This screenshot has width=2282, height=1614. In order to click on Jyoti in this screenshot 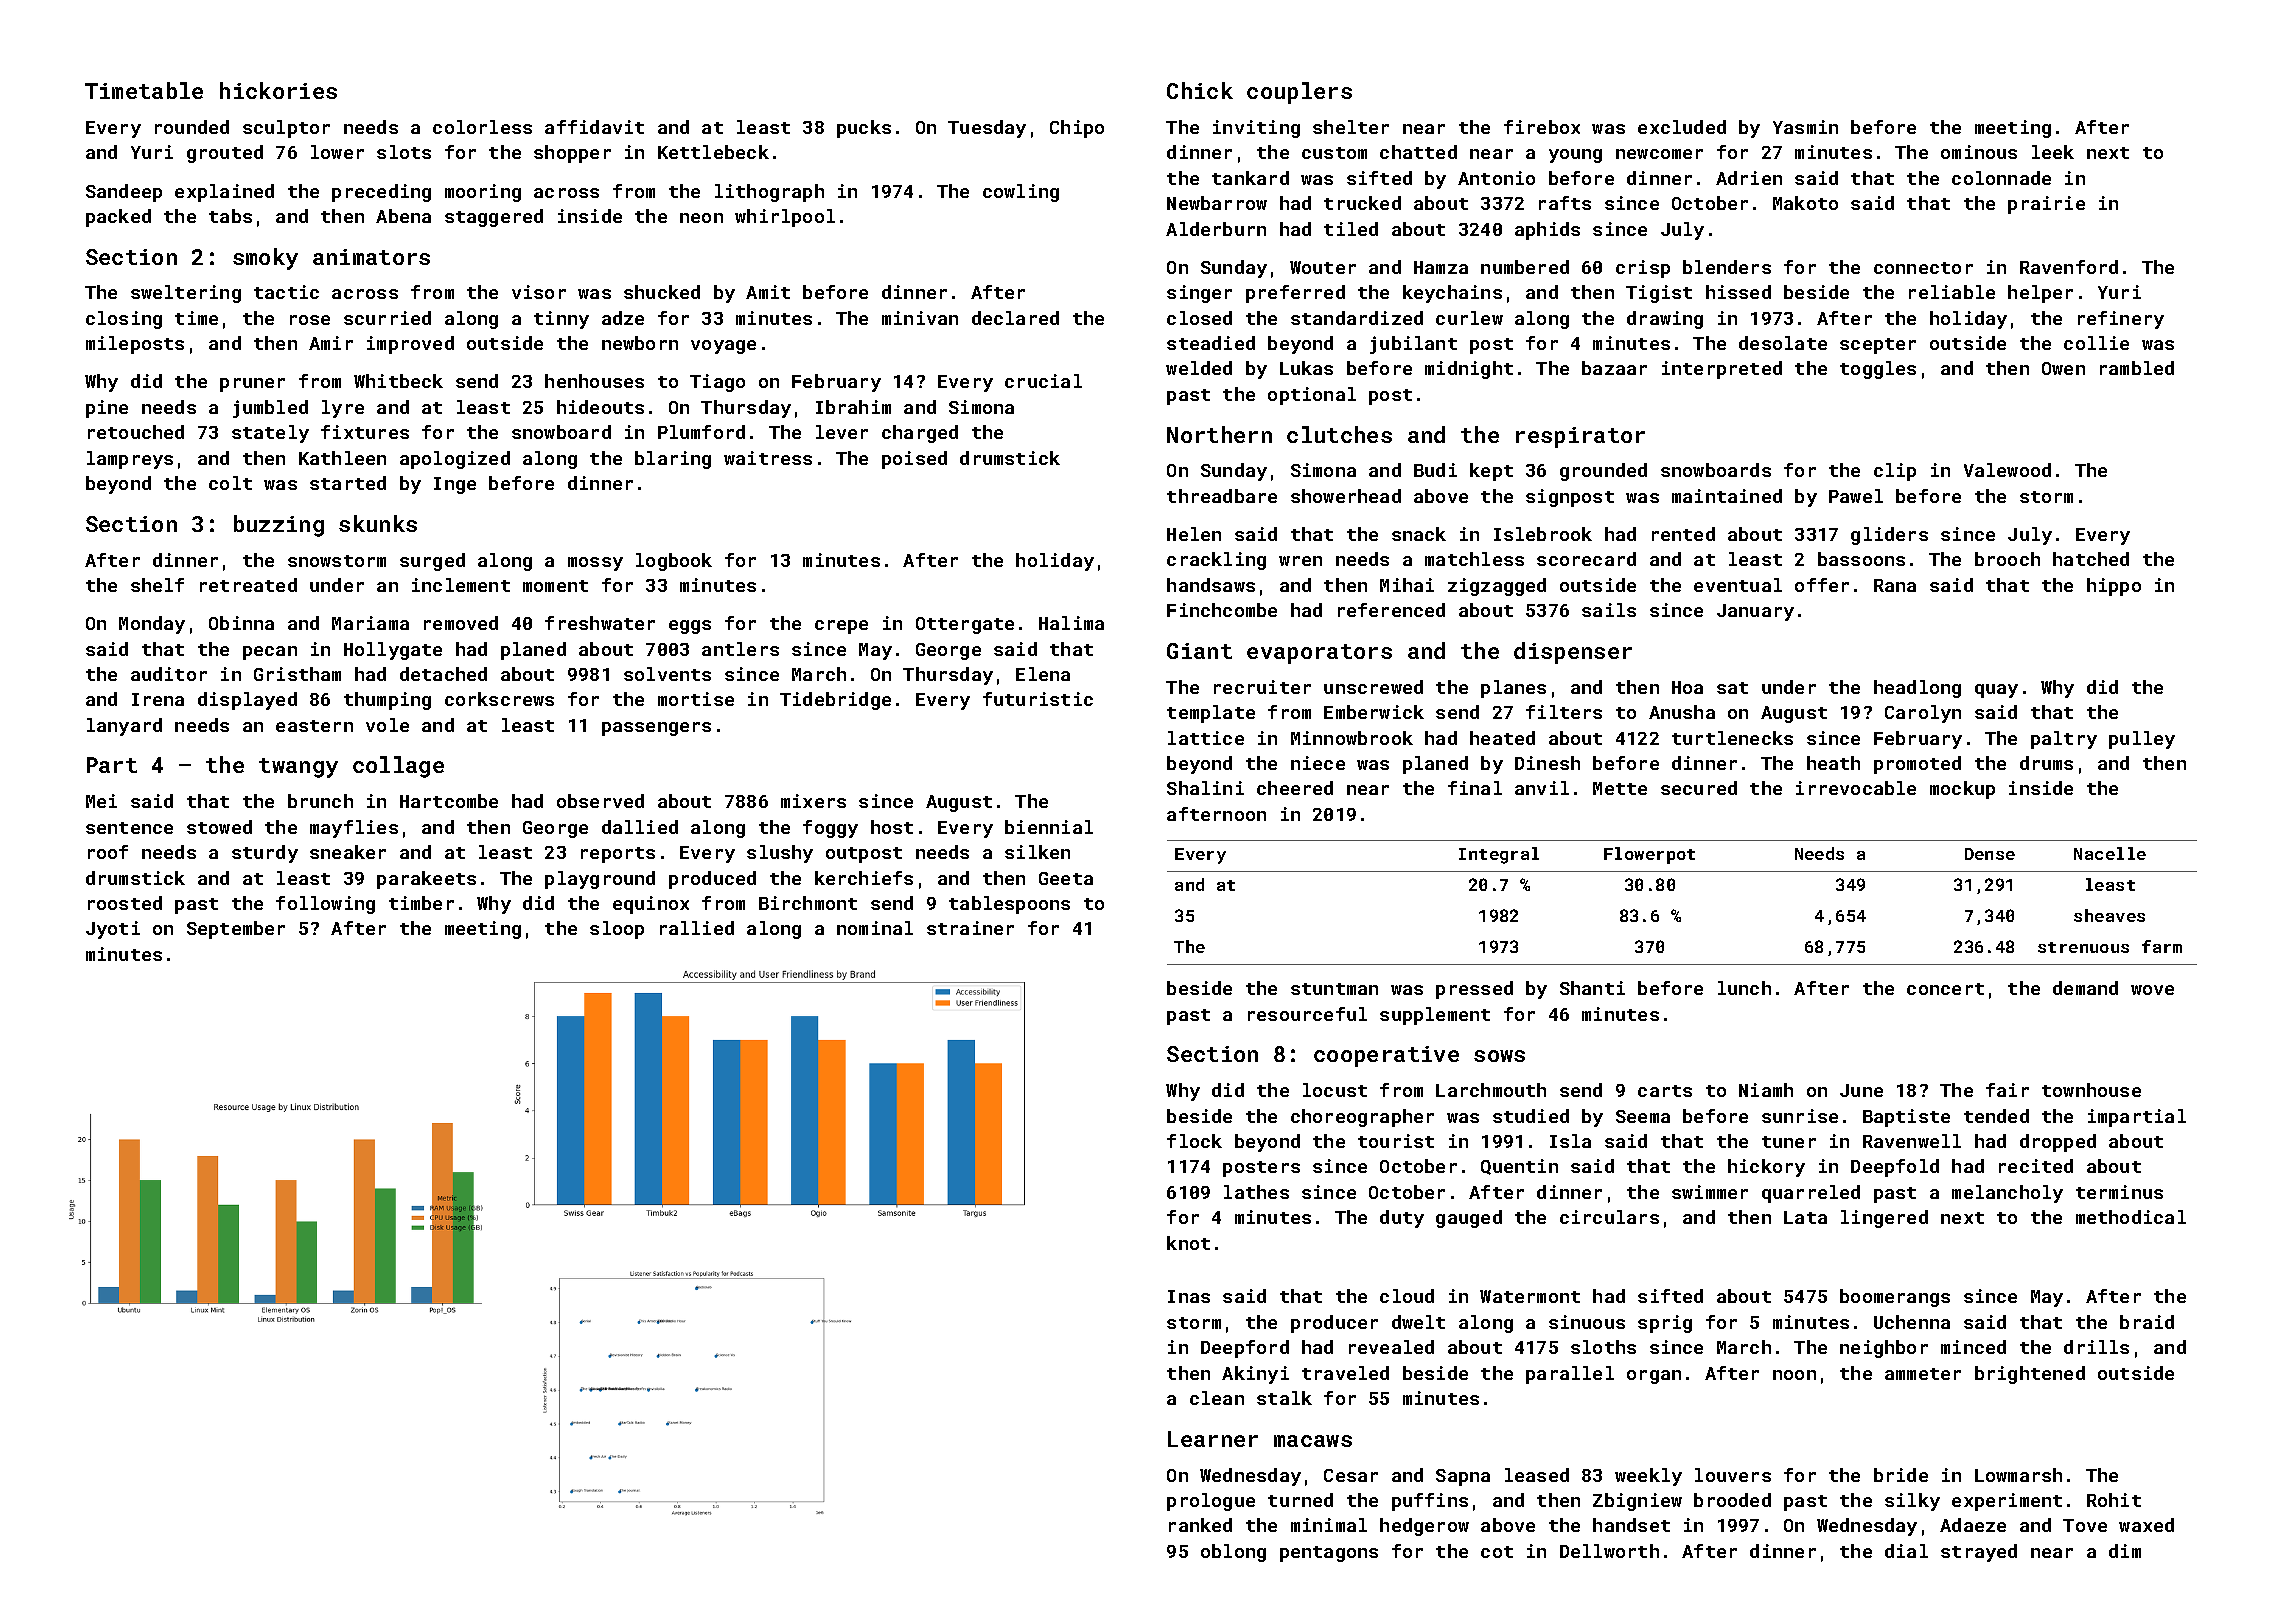, I will do `click(113, 930)`.
